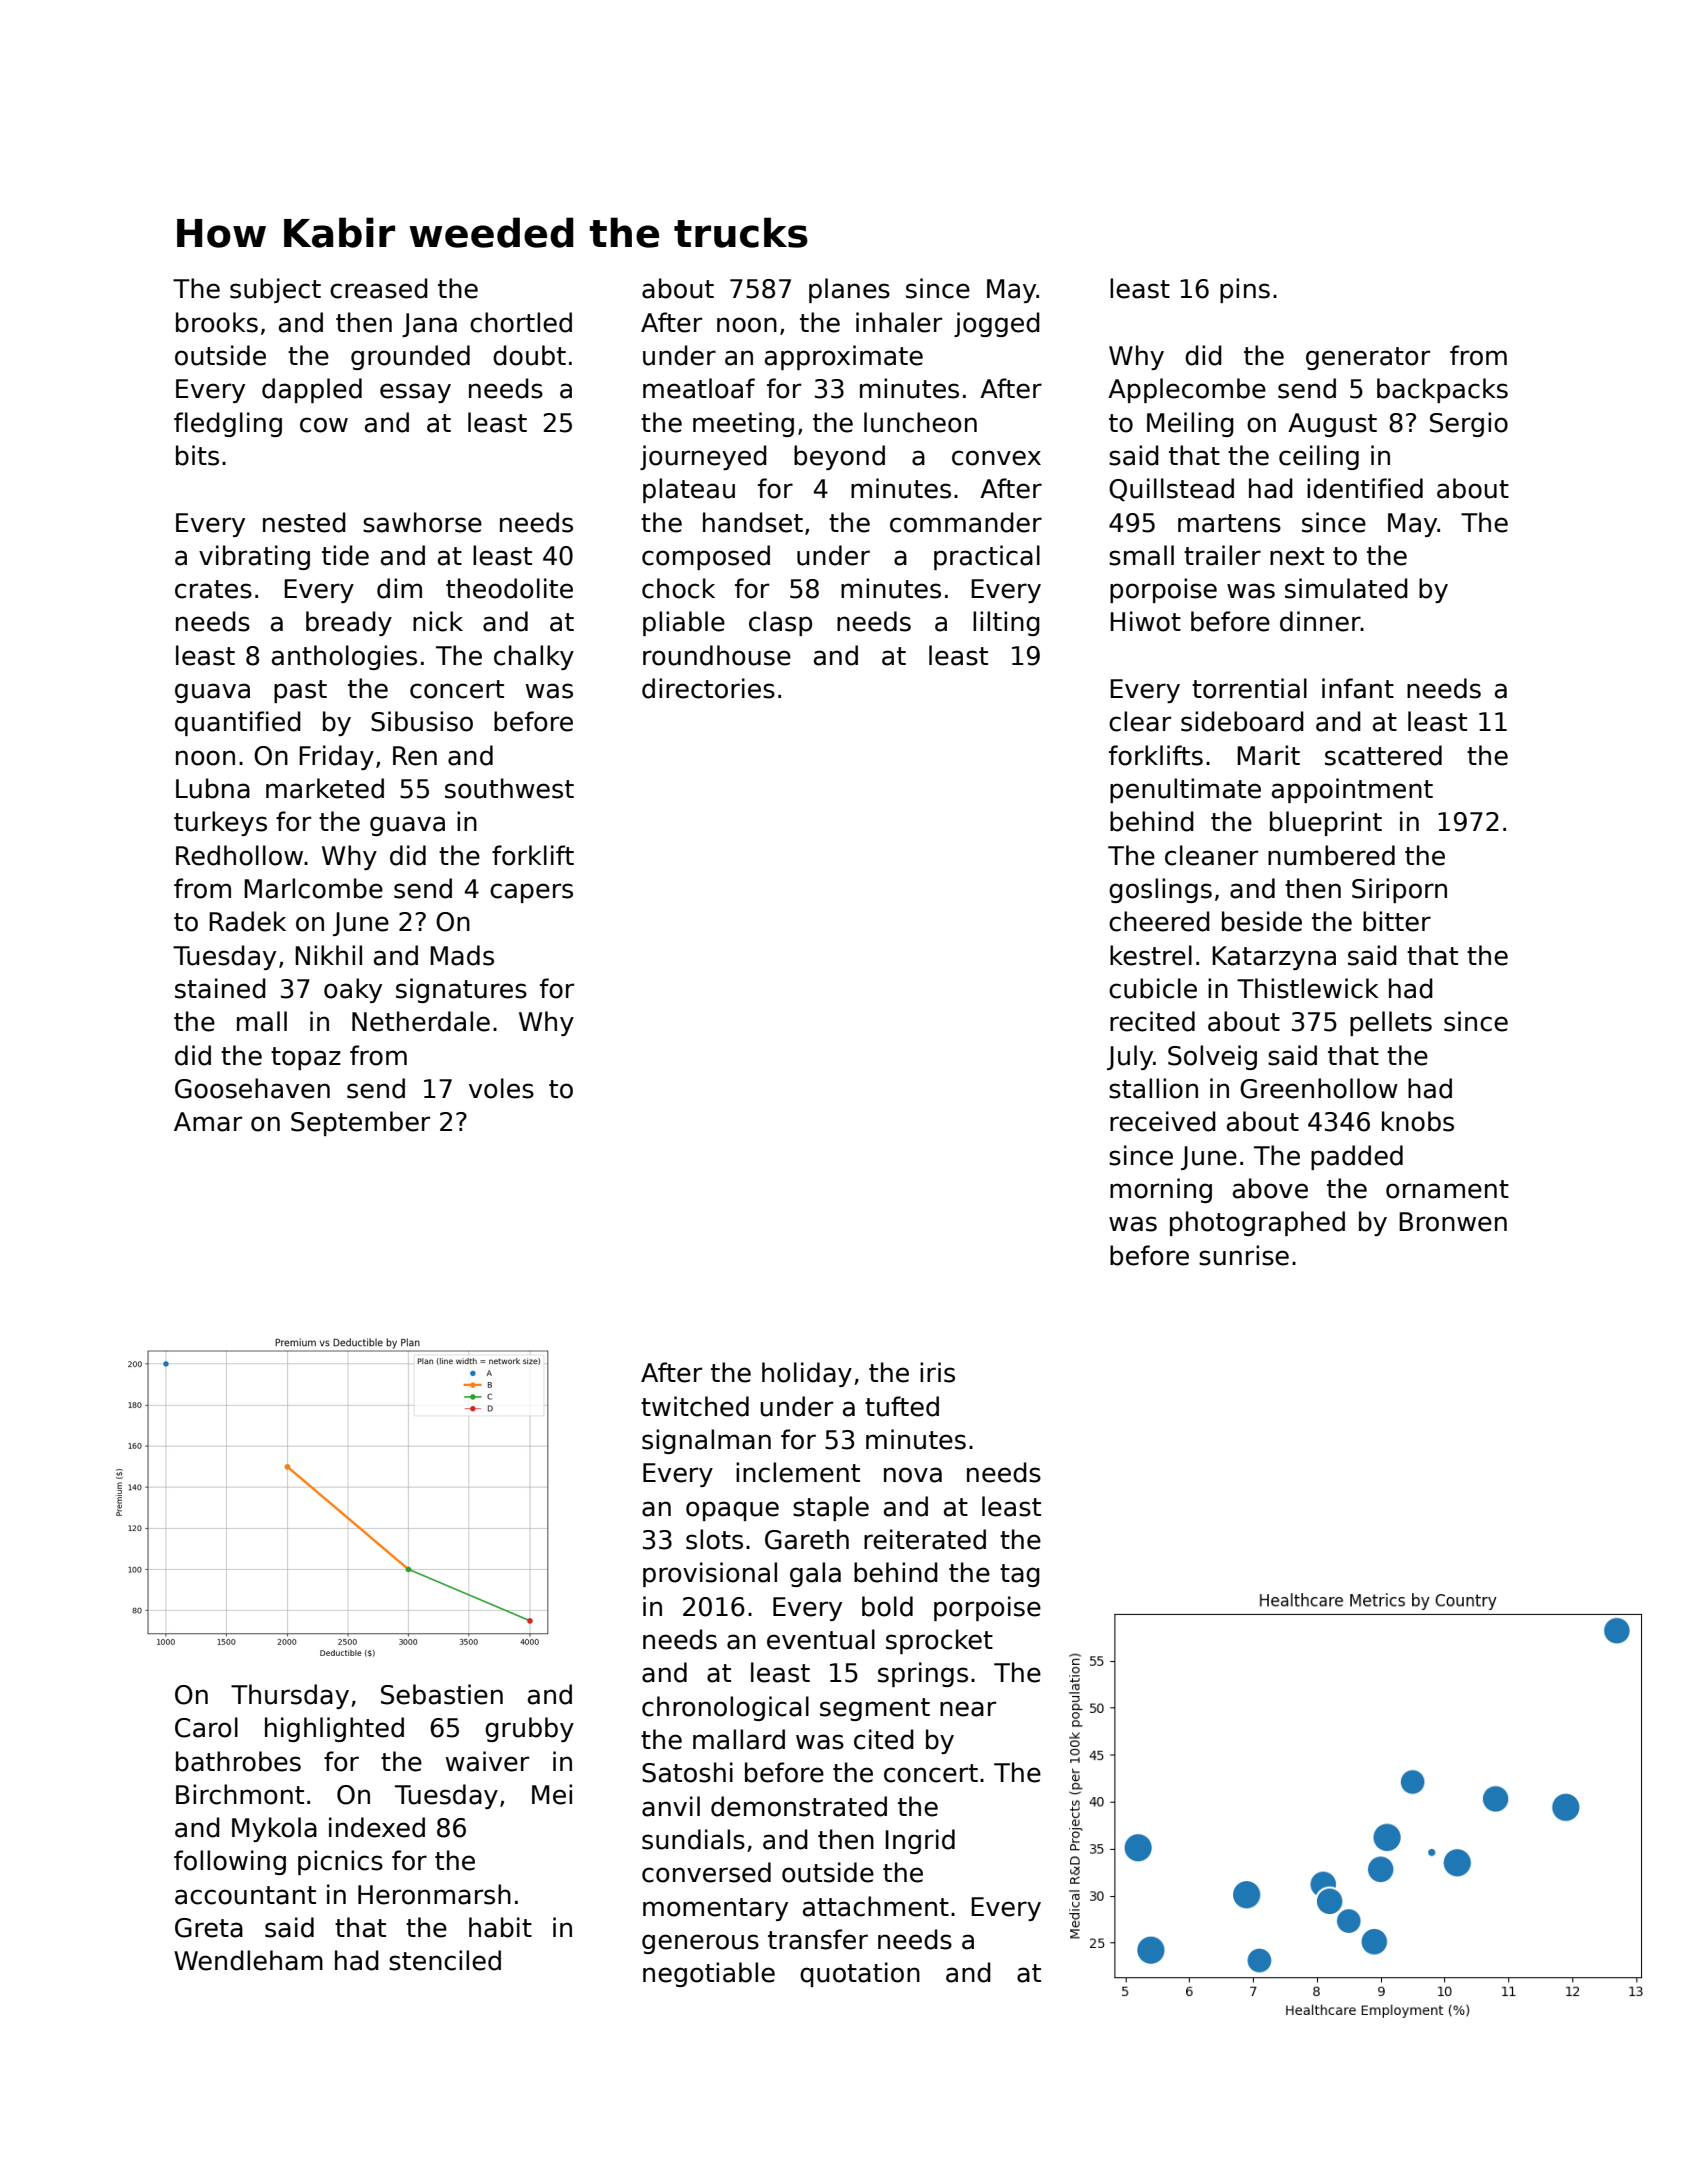  What do you see at coordinates (997, 324) in the document?
I see `jogged` at bounding box center [997, 324].
